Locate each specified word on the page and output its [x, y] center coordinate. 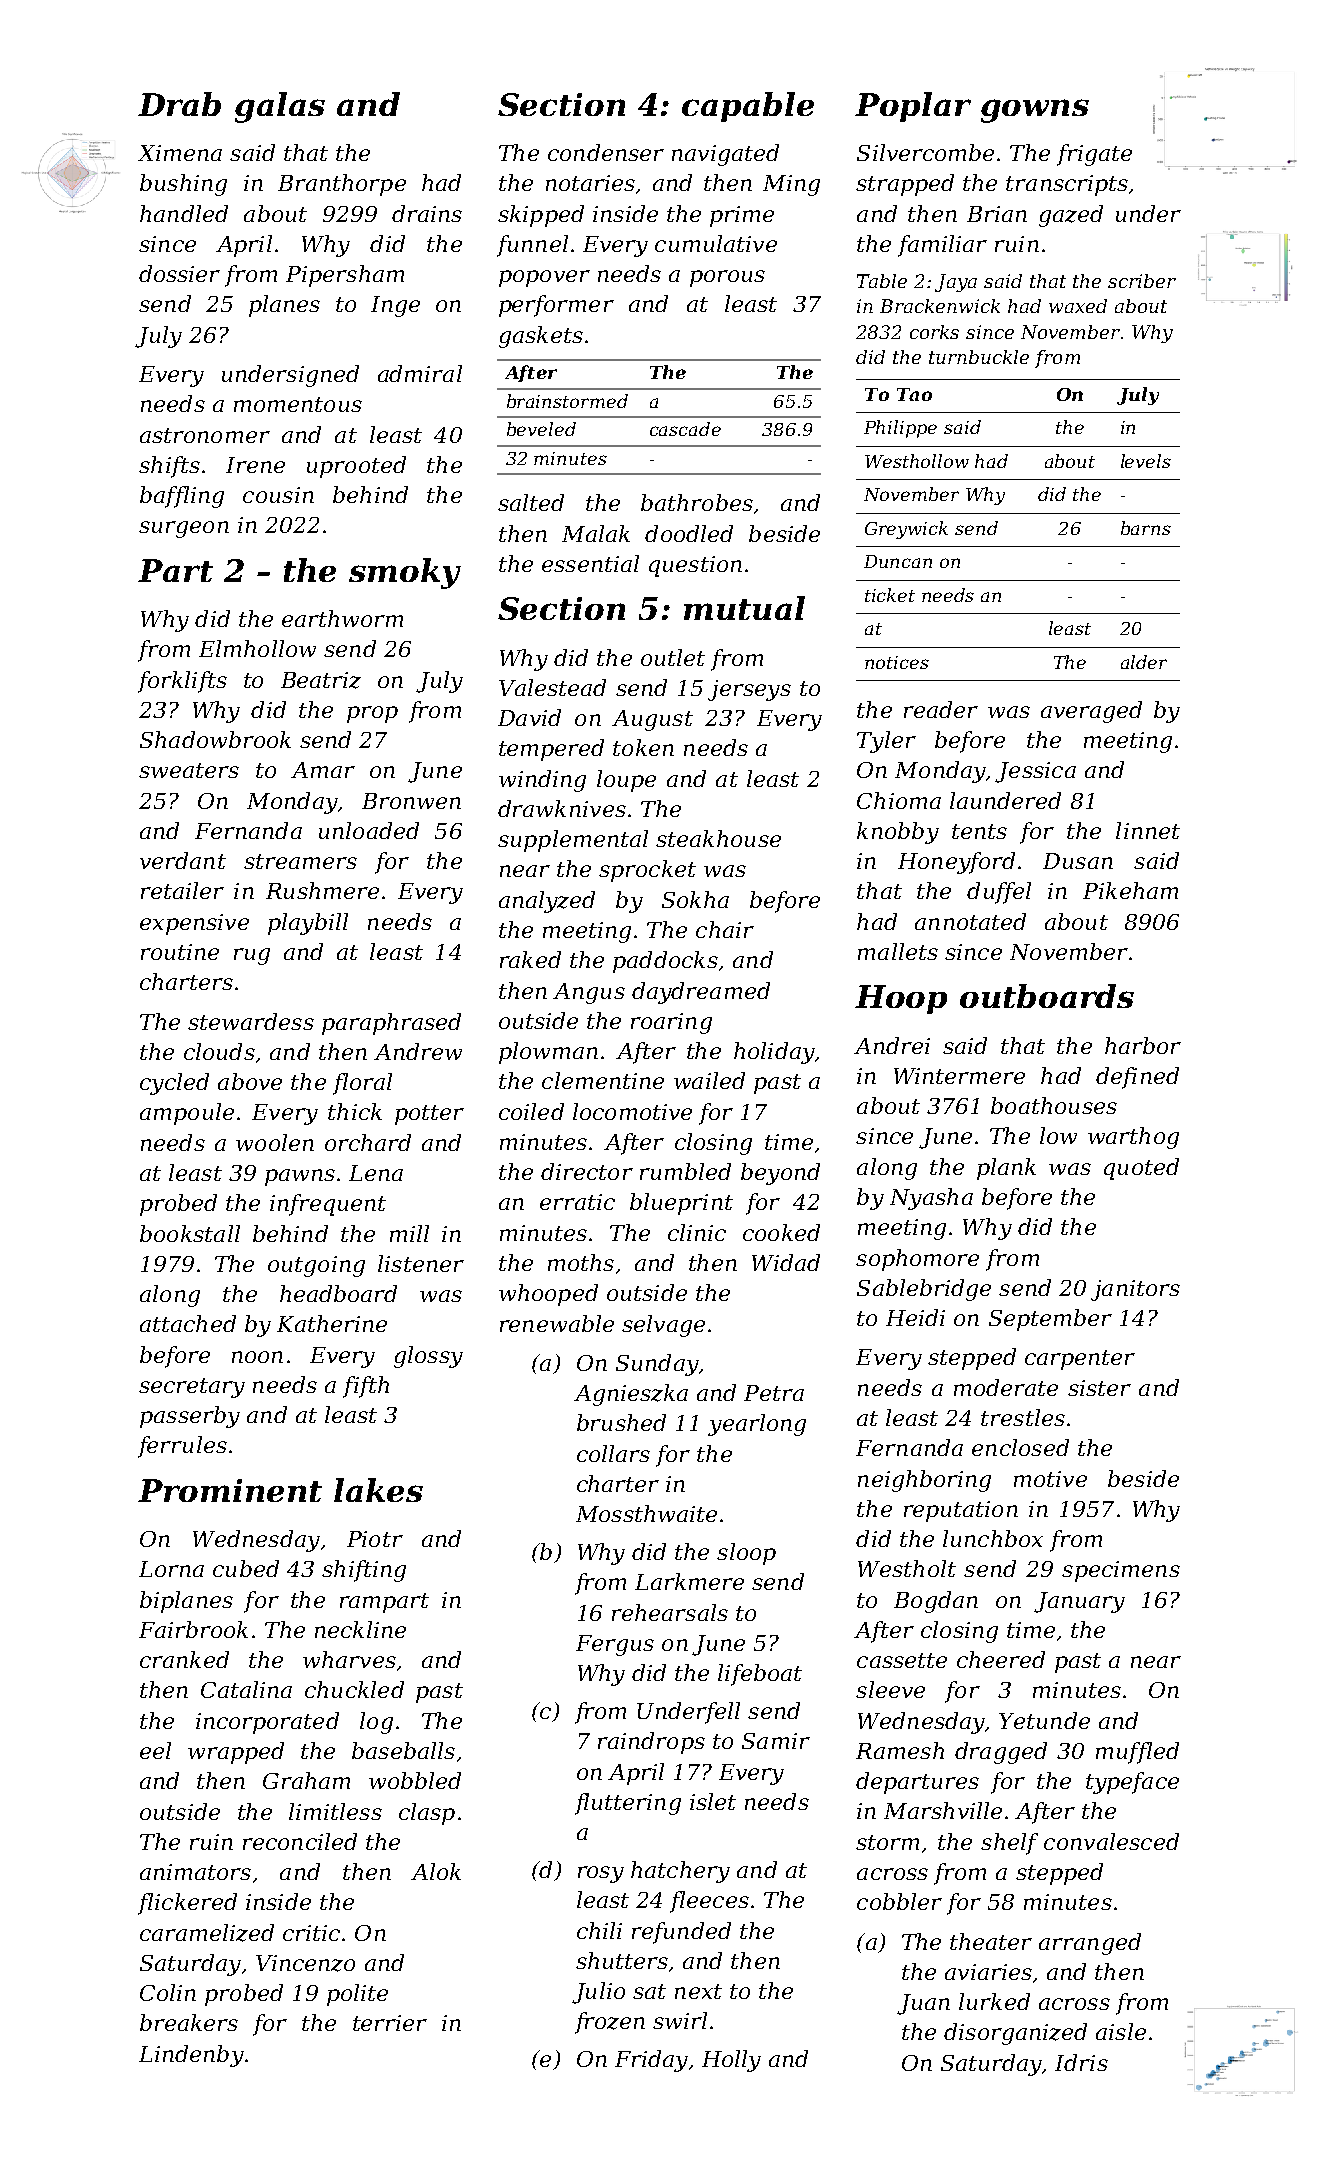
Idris [1081, 2062]
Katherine [332, 1323]
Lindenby [191, 2056]
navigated [725, 155]
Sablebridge [924, 1290]
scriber [1142, 281]
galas [280, 107]
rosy [601, 1874]
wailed [709, 1080]
